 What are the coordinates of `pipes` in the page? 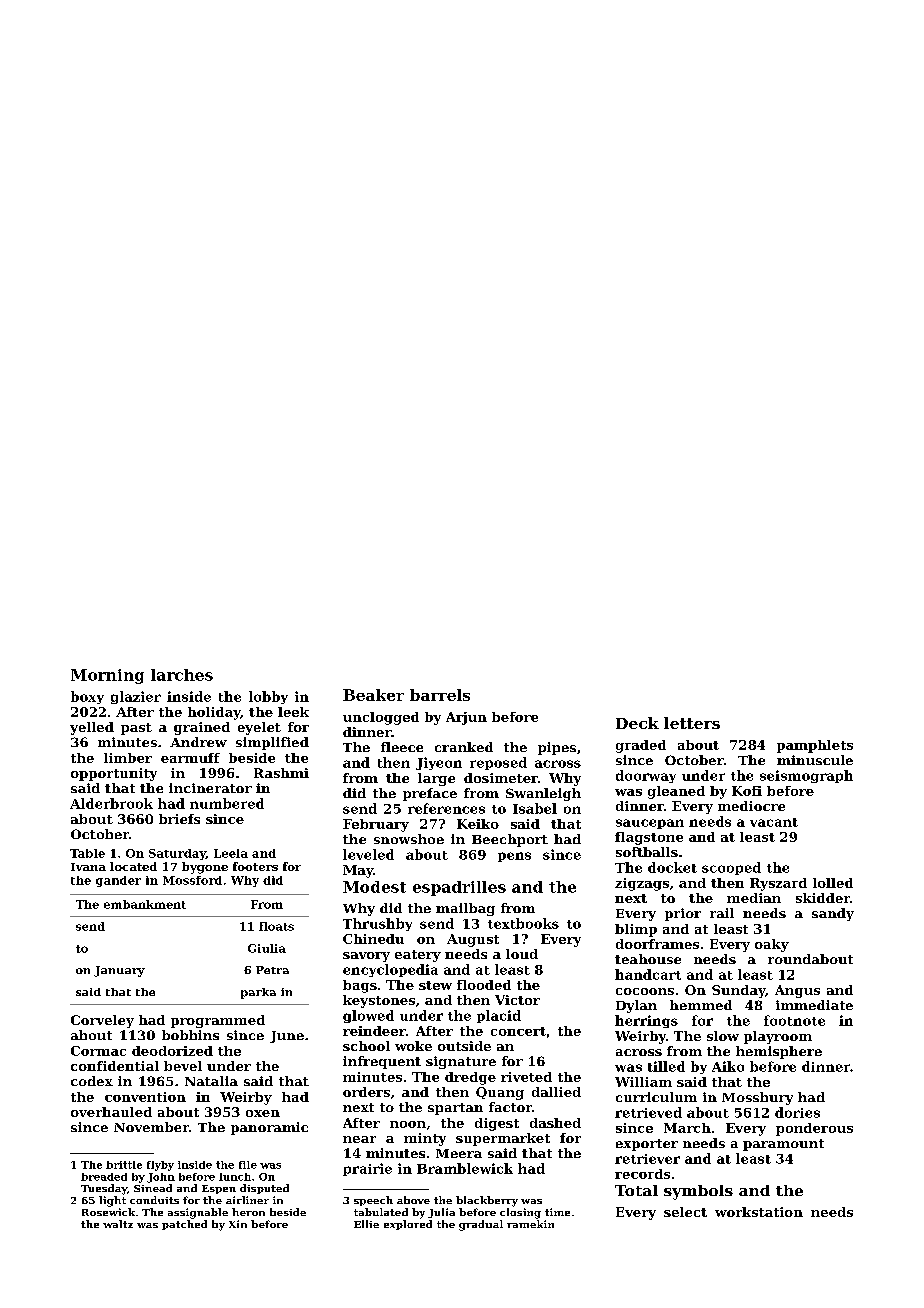 It's located at (557, 748).
